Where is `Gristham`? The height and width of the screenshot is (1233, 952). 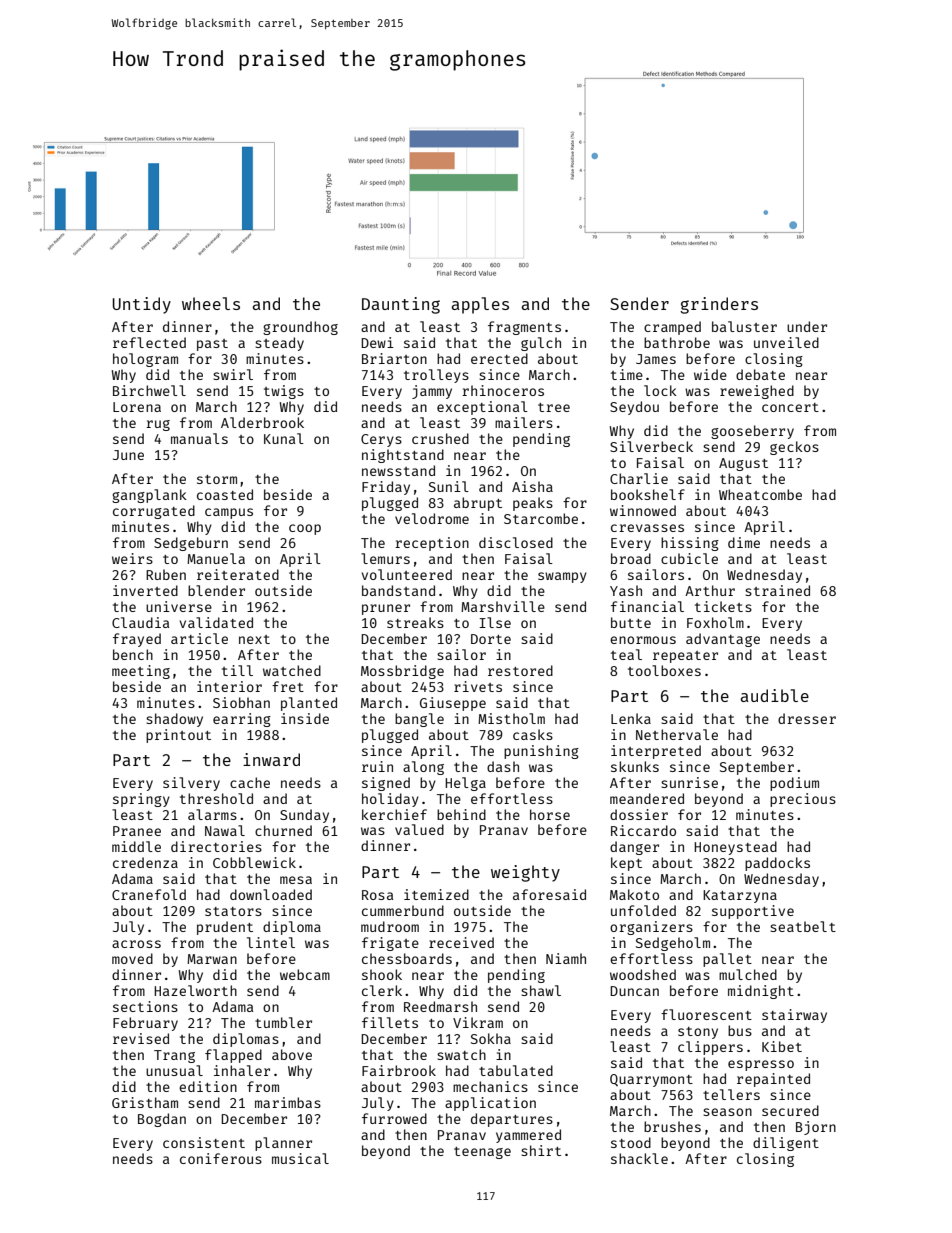 Gristham is located at coordinates (145, 1102).
